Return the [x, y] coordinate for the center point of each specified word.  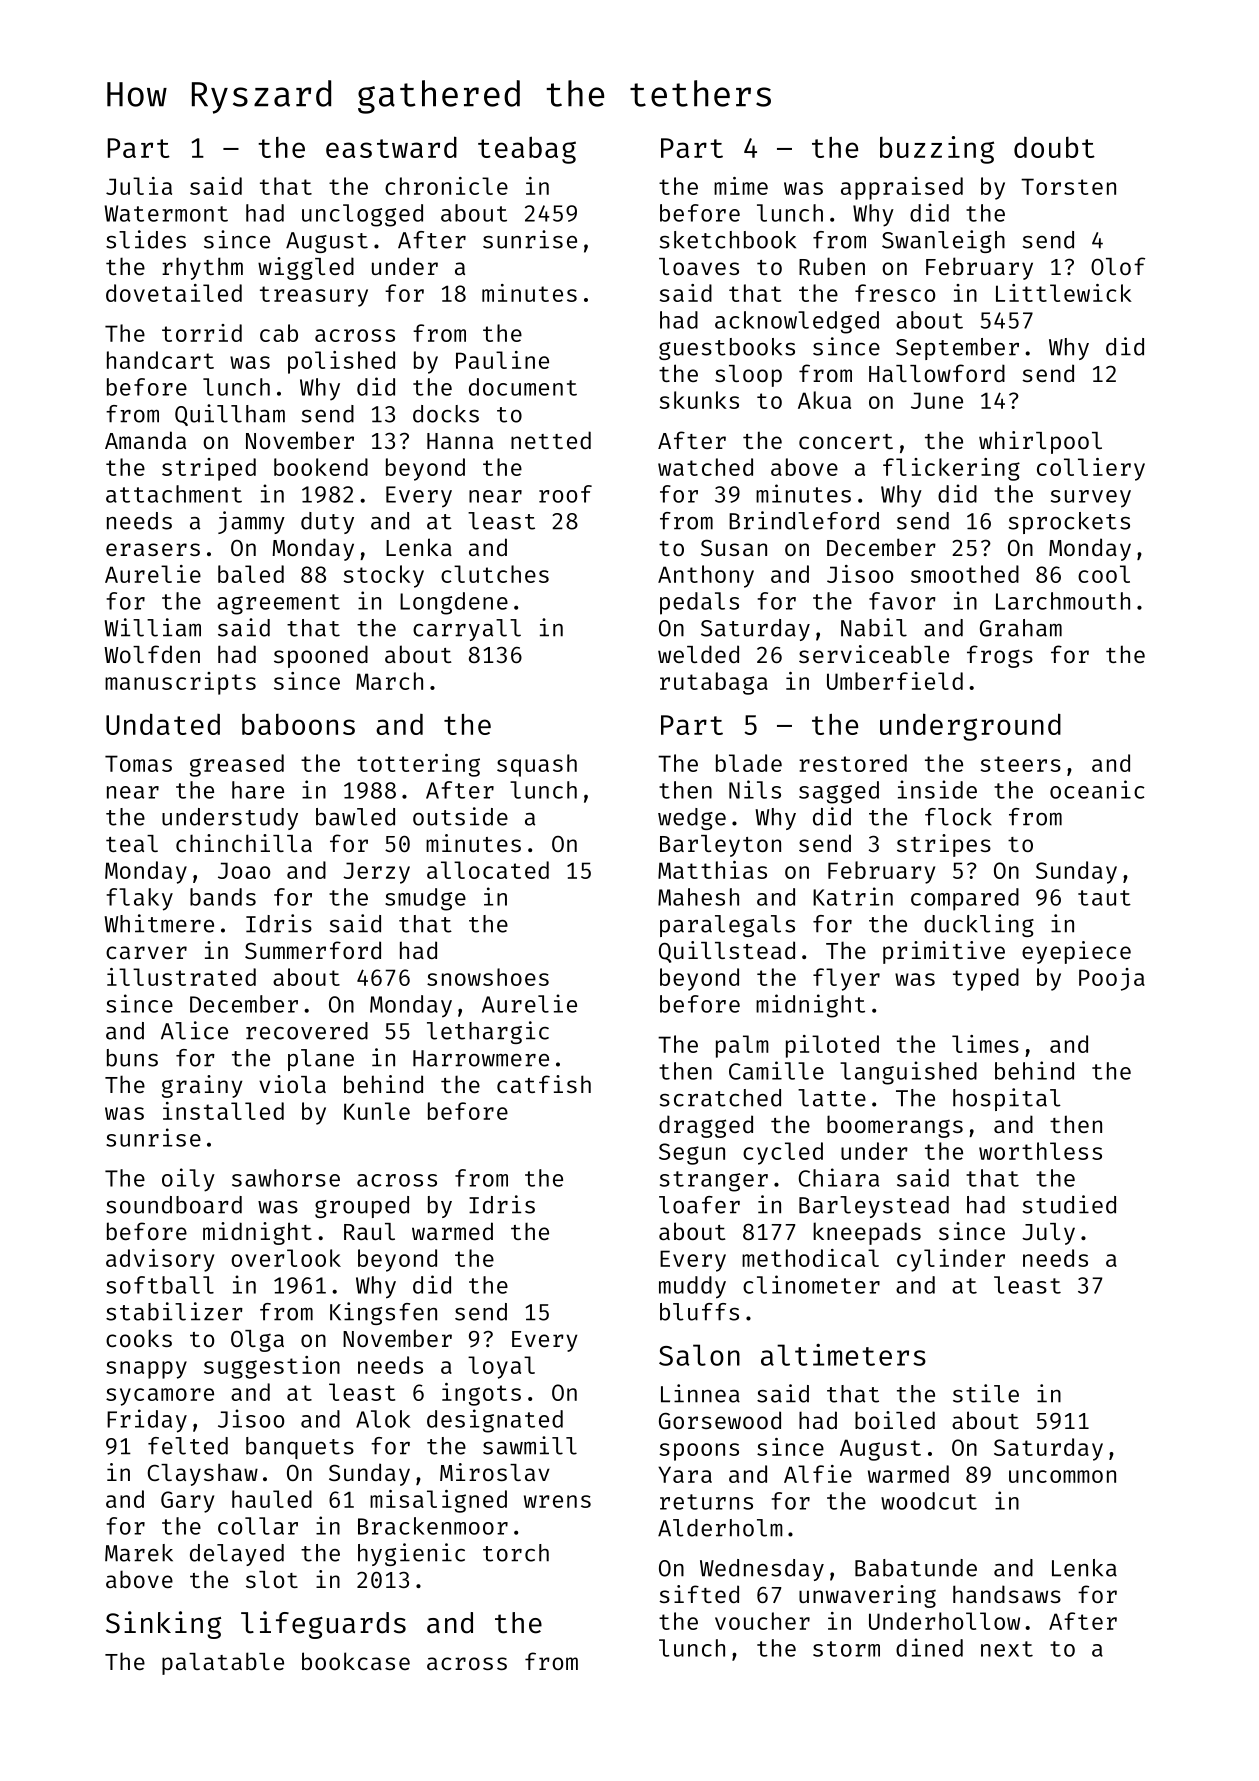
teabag [527, 150]
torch [516, 1553]
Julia [139, 186]
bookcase [356, 1661]
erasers [153, 549]
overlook [286, 1258]
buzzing [937, 150]
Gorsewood [720, 1420]
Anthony [706, 576]
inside [937, 789]
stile [986, 1393]
